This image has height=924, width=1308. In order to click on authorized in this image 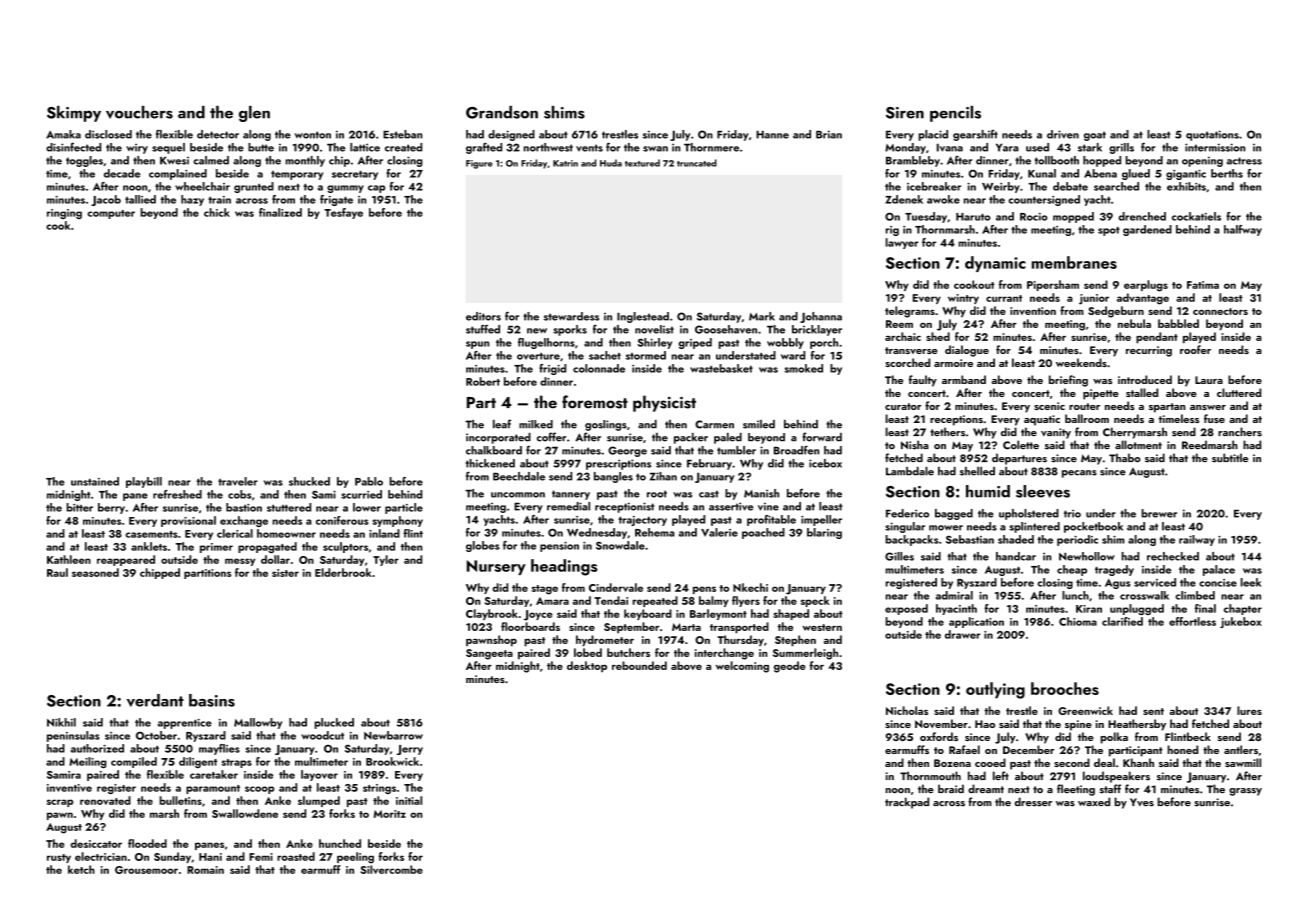, I will do `click(97, 748)`.
